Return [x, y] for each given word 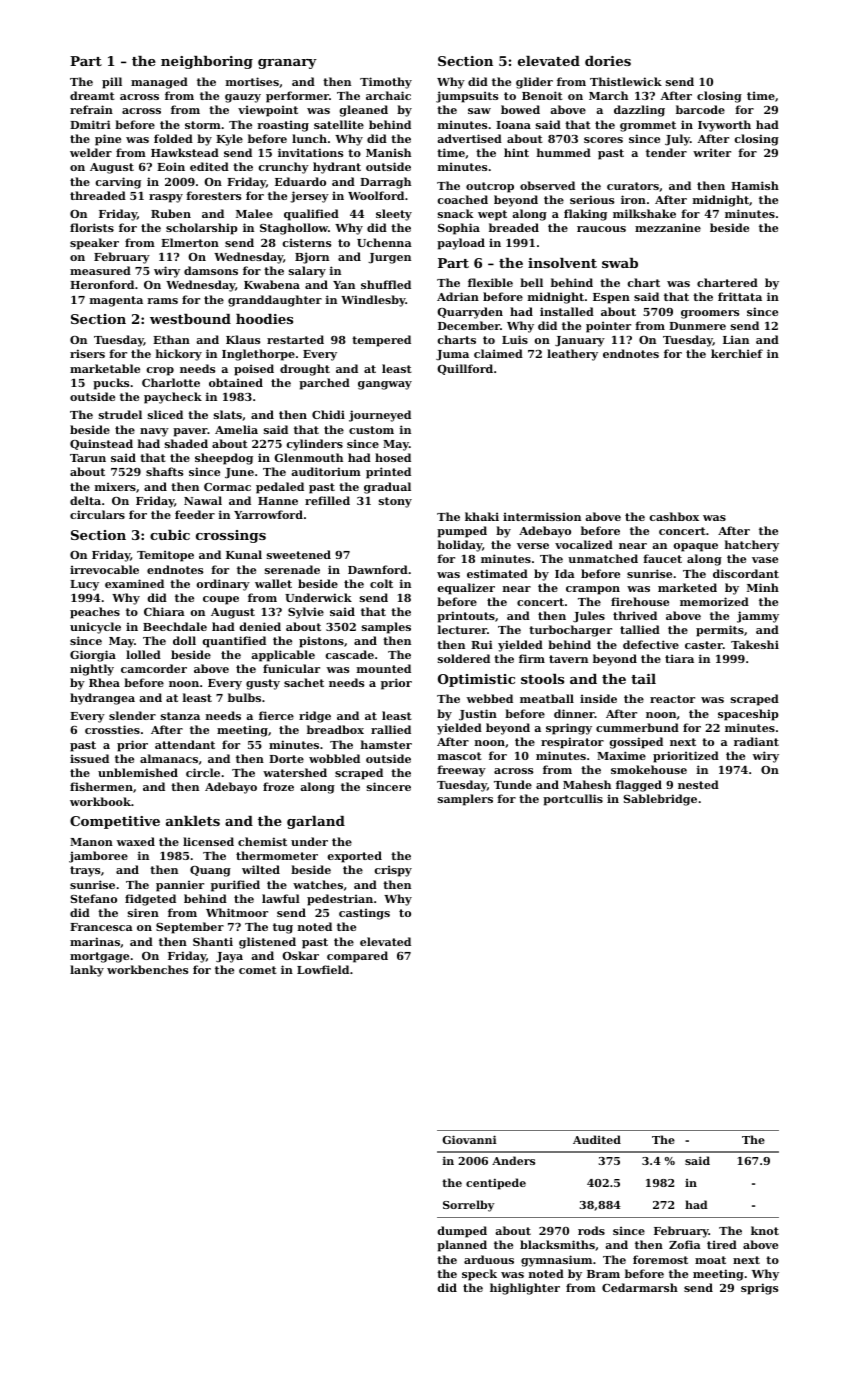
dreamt [92, 95]
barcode [700, 109]
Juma [452, 355]
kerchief [737, 353]
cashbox [674, 516]
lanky [87, 971]
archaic [388, 95]
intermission [542, 516]
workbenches [147, 969]
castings [364, 914]
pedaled [280, 488]
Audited [597, 1139]
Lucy [84, 585]
